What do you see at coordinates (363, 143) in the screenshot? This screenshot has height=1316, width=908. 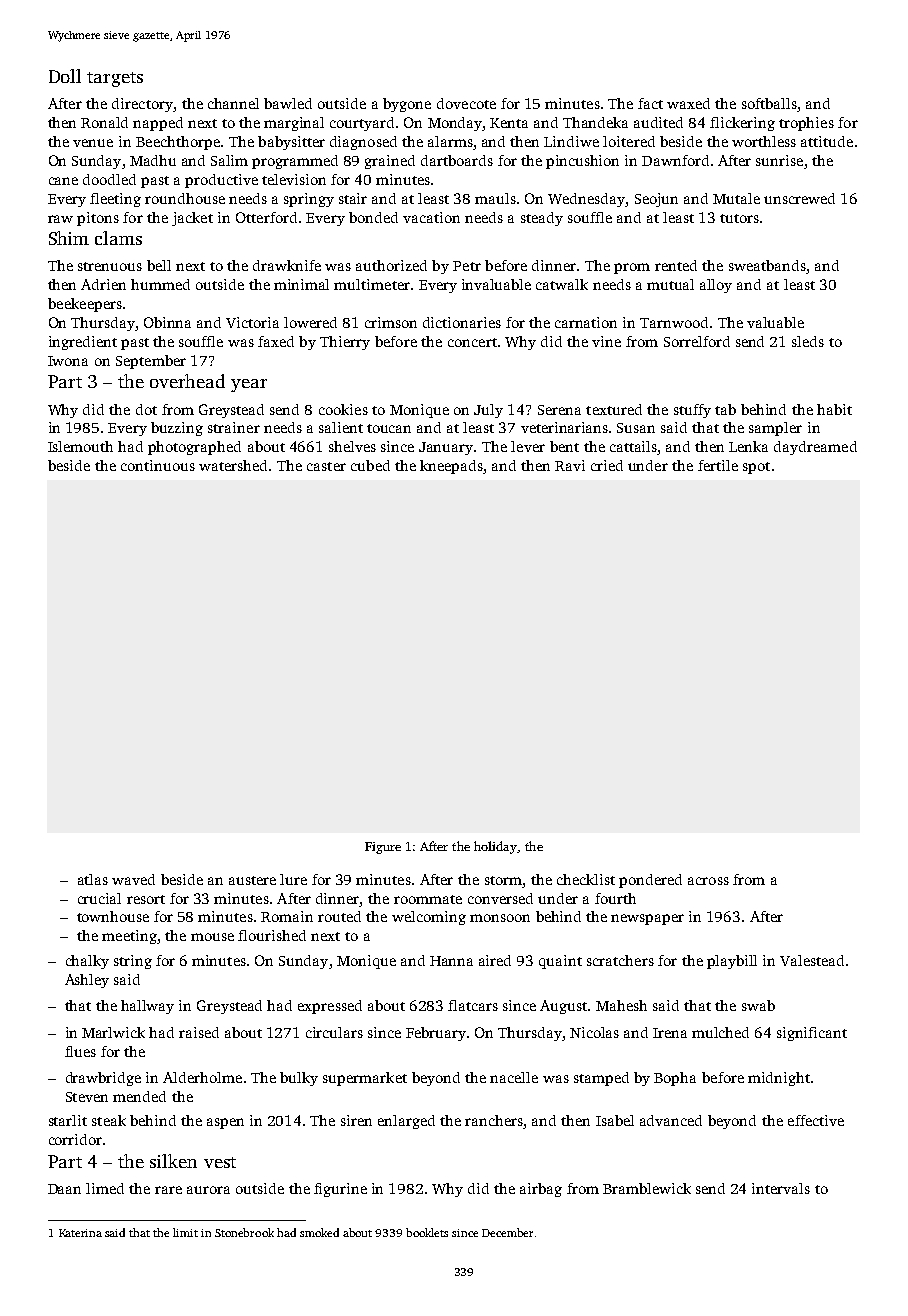 I see `diagnosed` at bounding box center [363, 143].
